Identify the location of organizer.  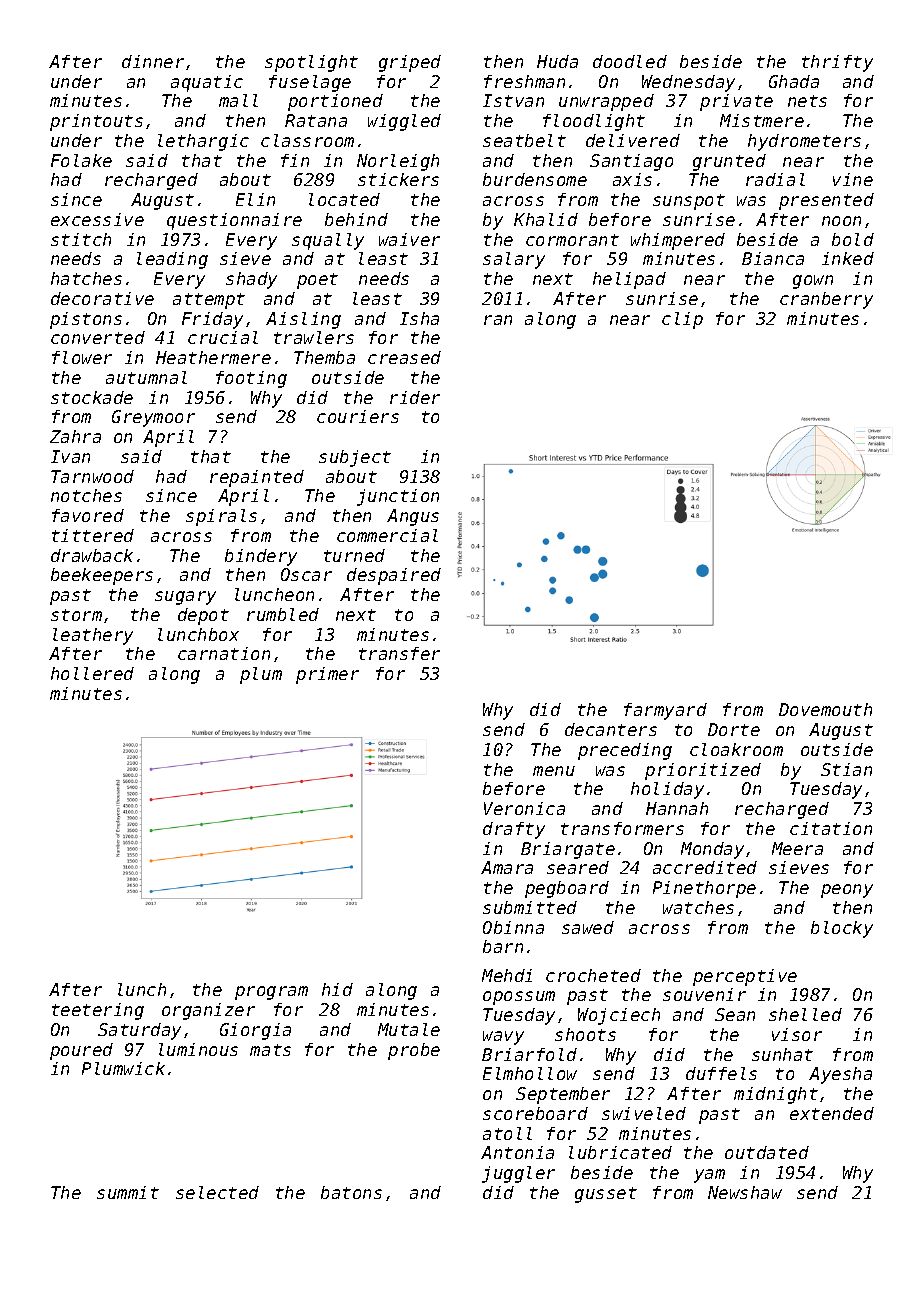
(208, 1011).
